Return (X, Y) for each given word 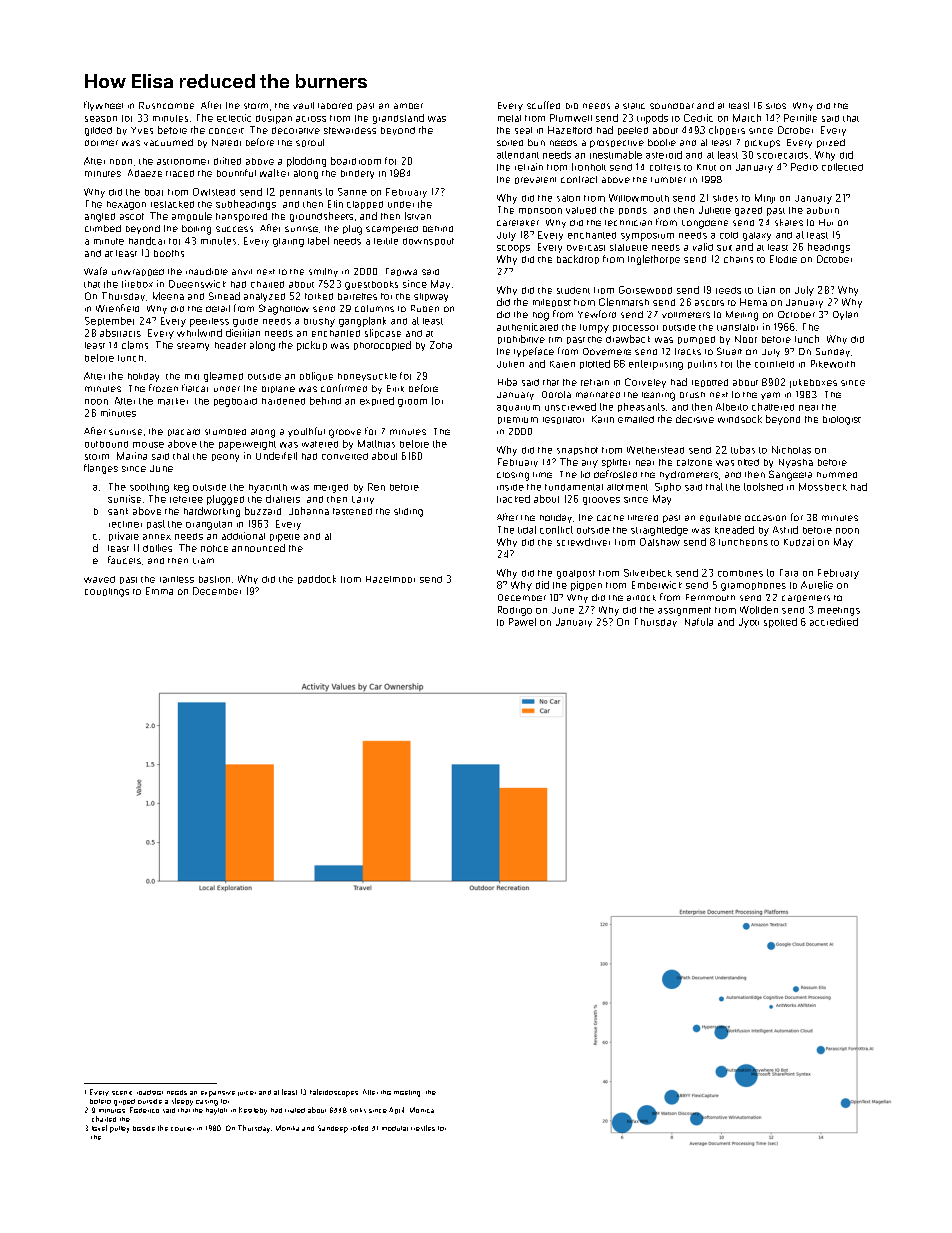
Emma (159, 591)
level (99, 1128)
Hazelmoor (390, 579)
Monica (422, 1110)
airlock (641, 598)
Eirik (395, 388)
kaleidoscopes (334, 1093)
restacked (172, 204)
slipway (431, 297)
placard (184, 432)
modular (395, 1128)
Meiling (742, 316)
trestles (423, 1128)
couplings (107, 592)
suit (724, 248)
